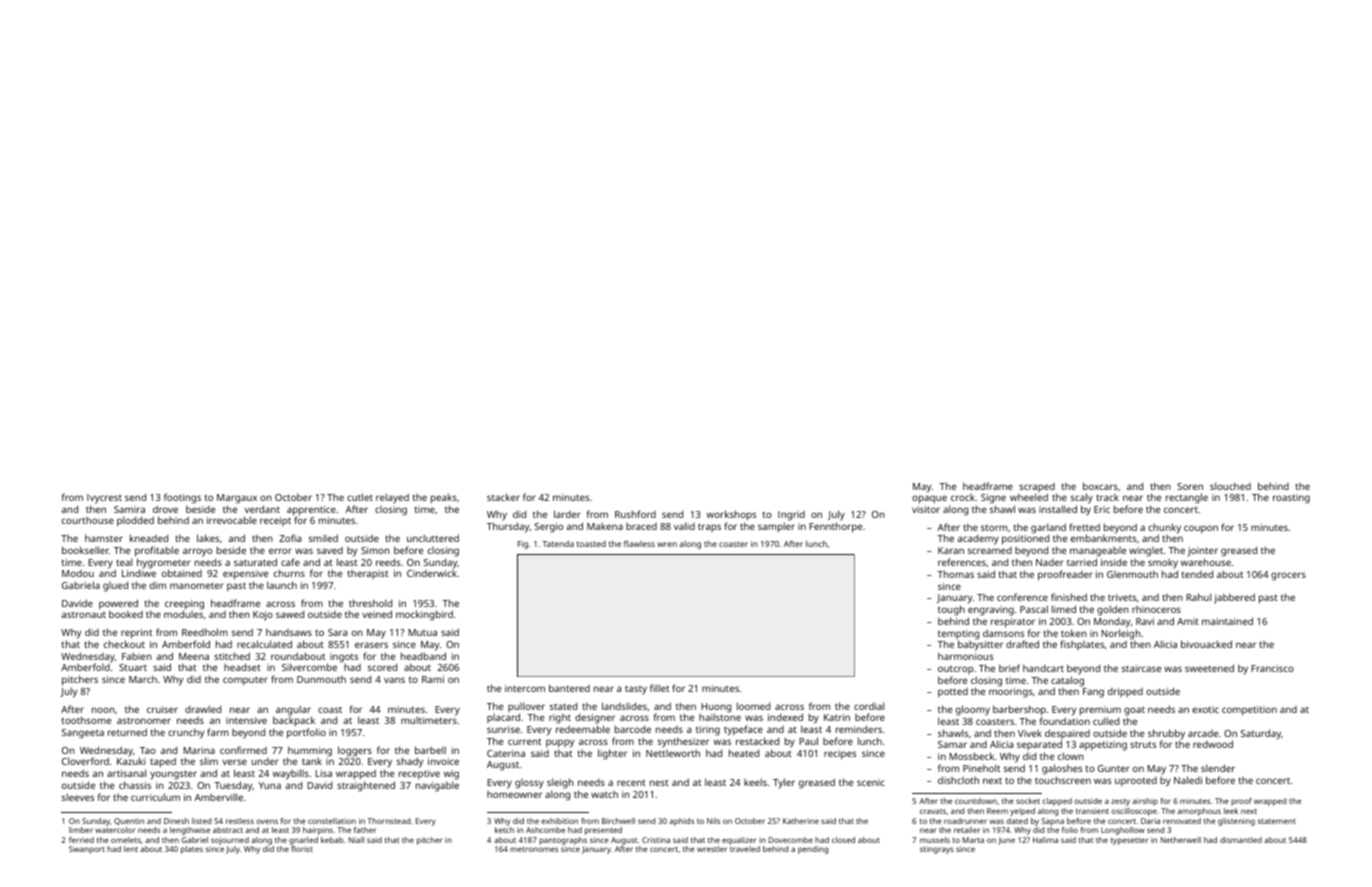 Image resolution: width=1372 pixels, height=887 pixels. Describe the element at coordinates (929, 499) in the screenshot. I see `opaque` at that location.
